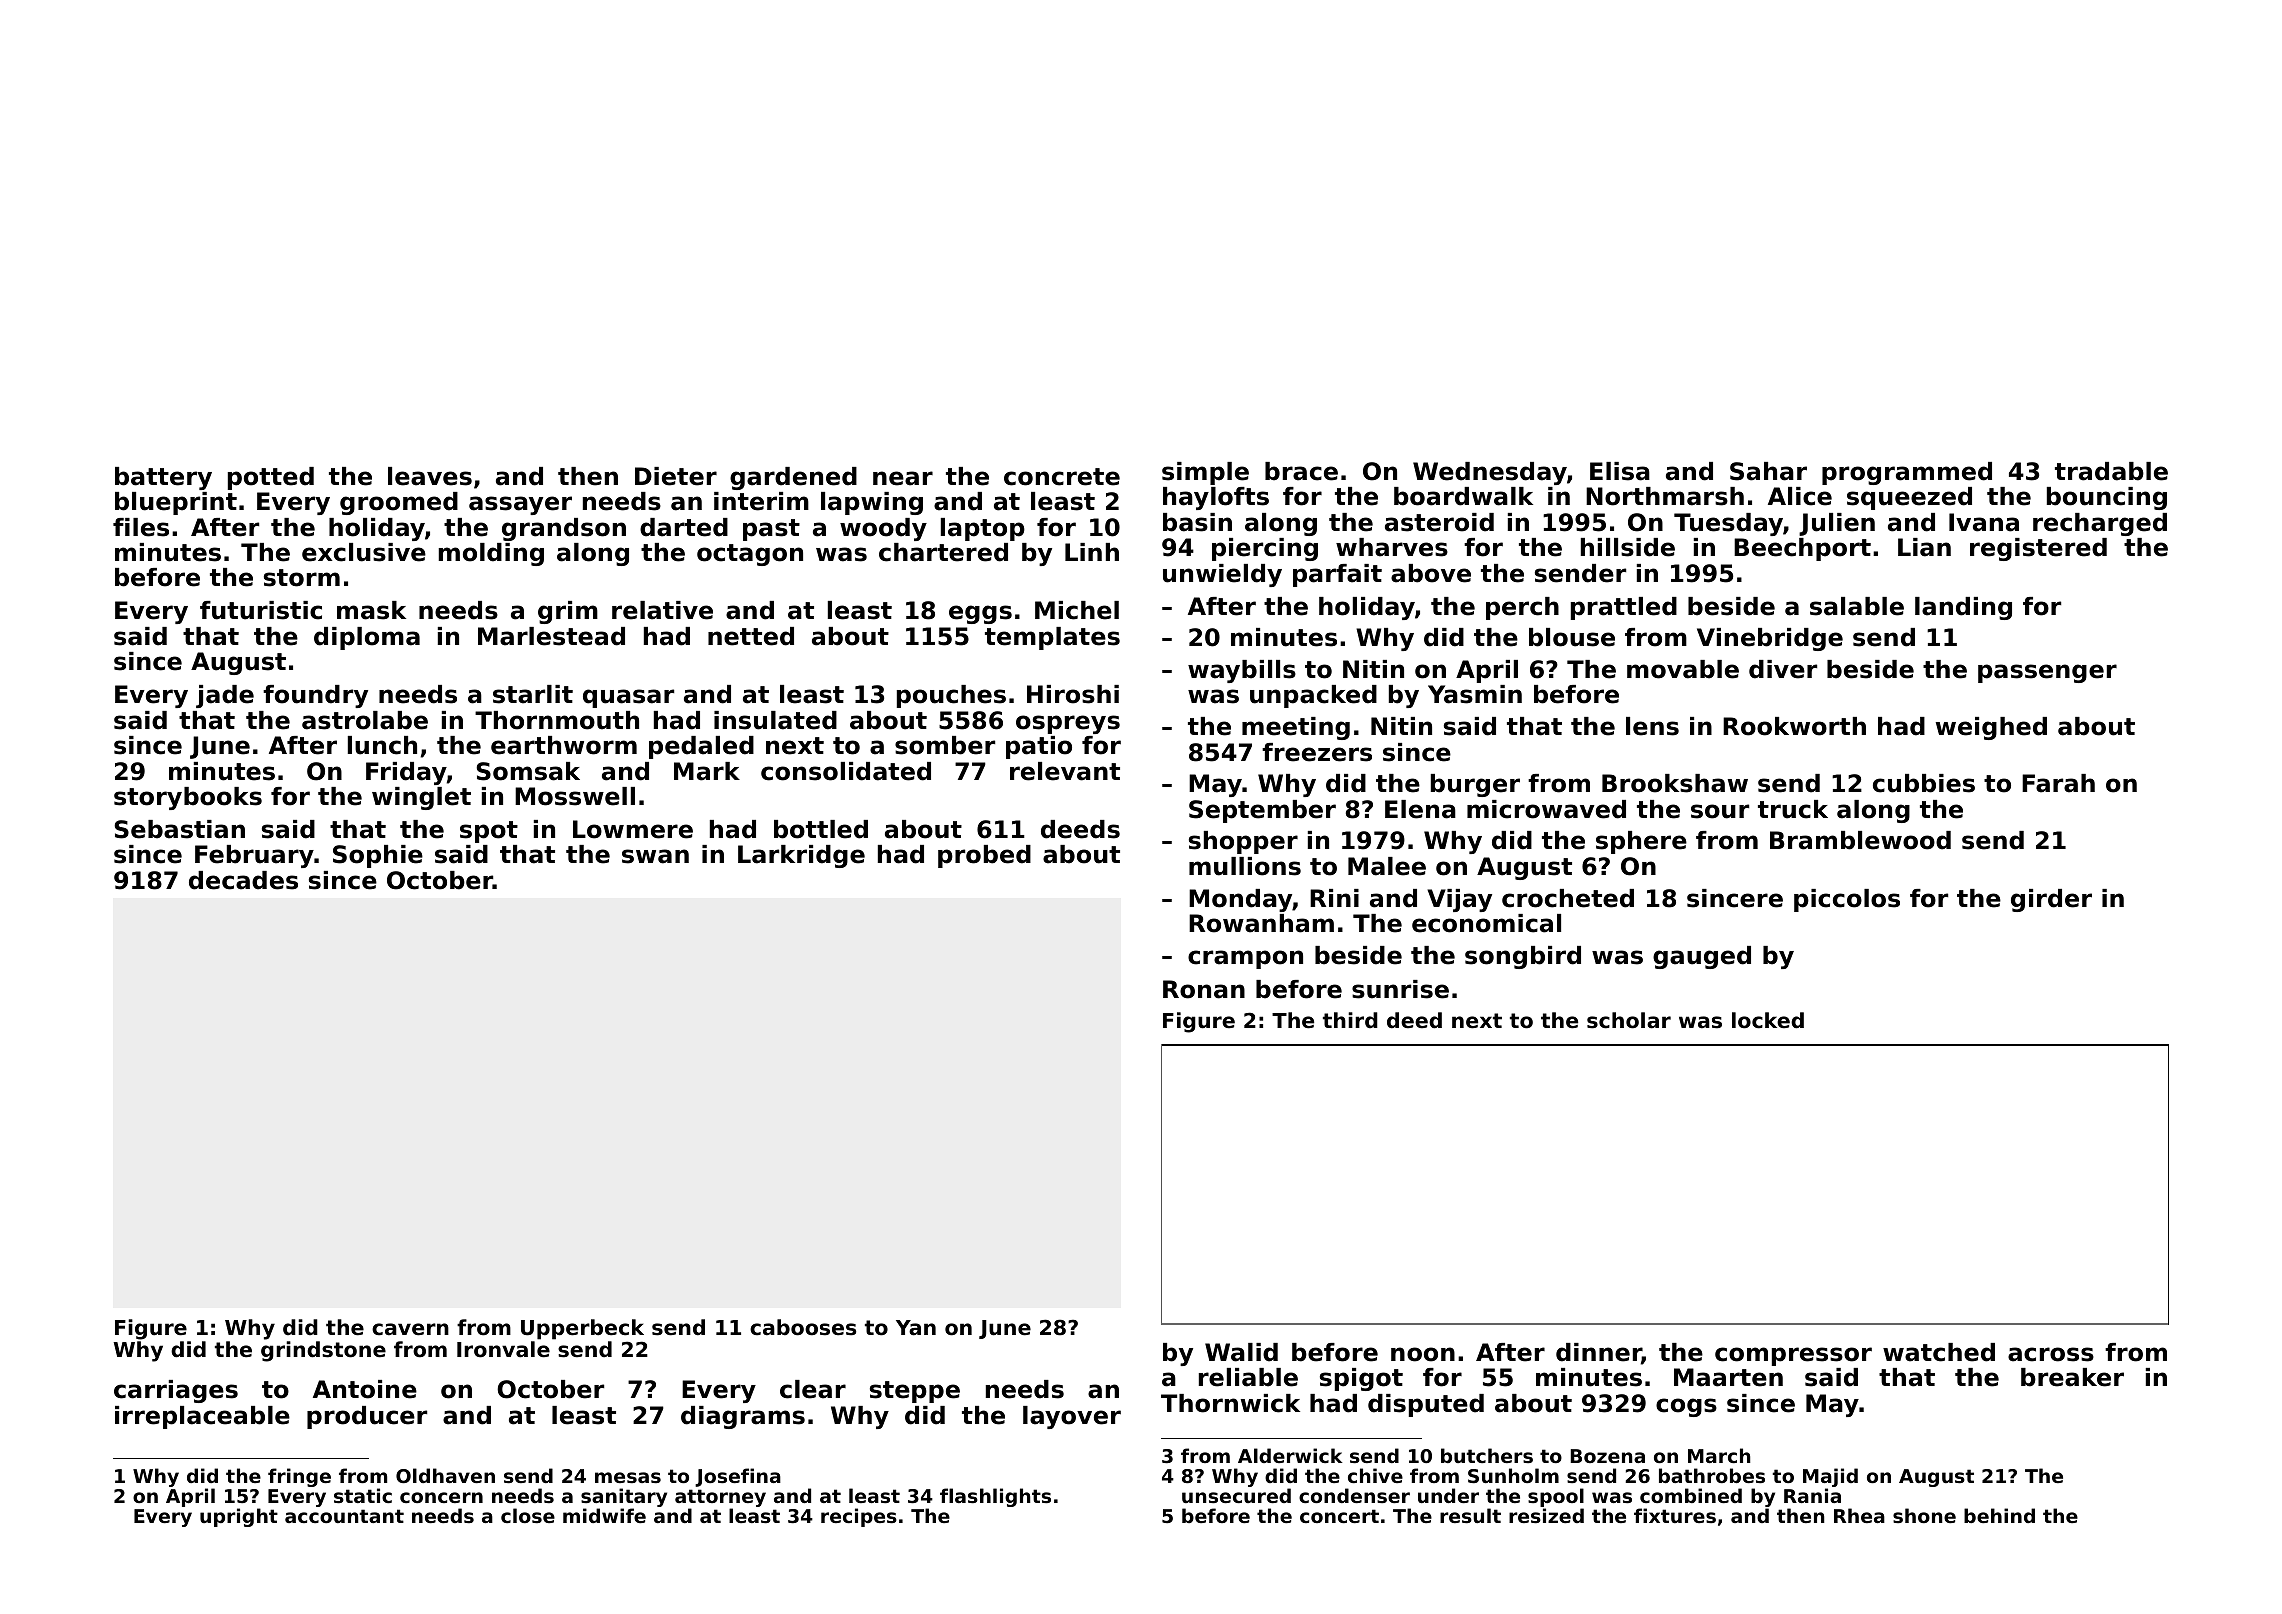 The image size is (2282, 1614). What do you see at coordinates (676, 476) in the document?
I see `Dieter` at bounding box center [676, 476].
